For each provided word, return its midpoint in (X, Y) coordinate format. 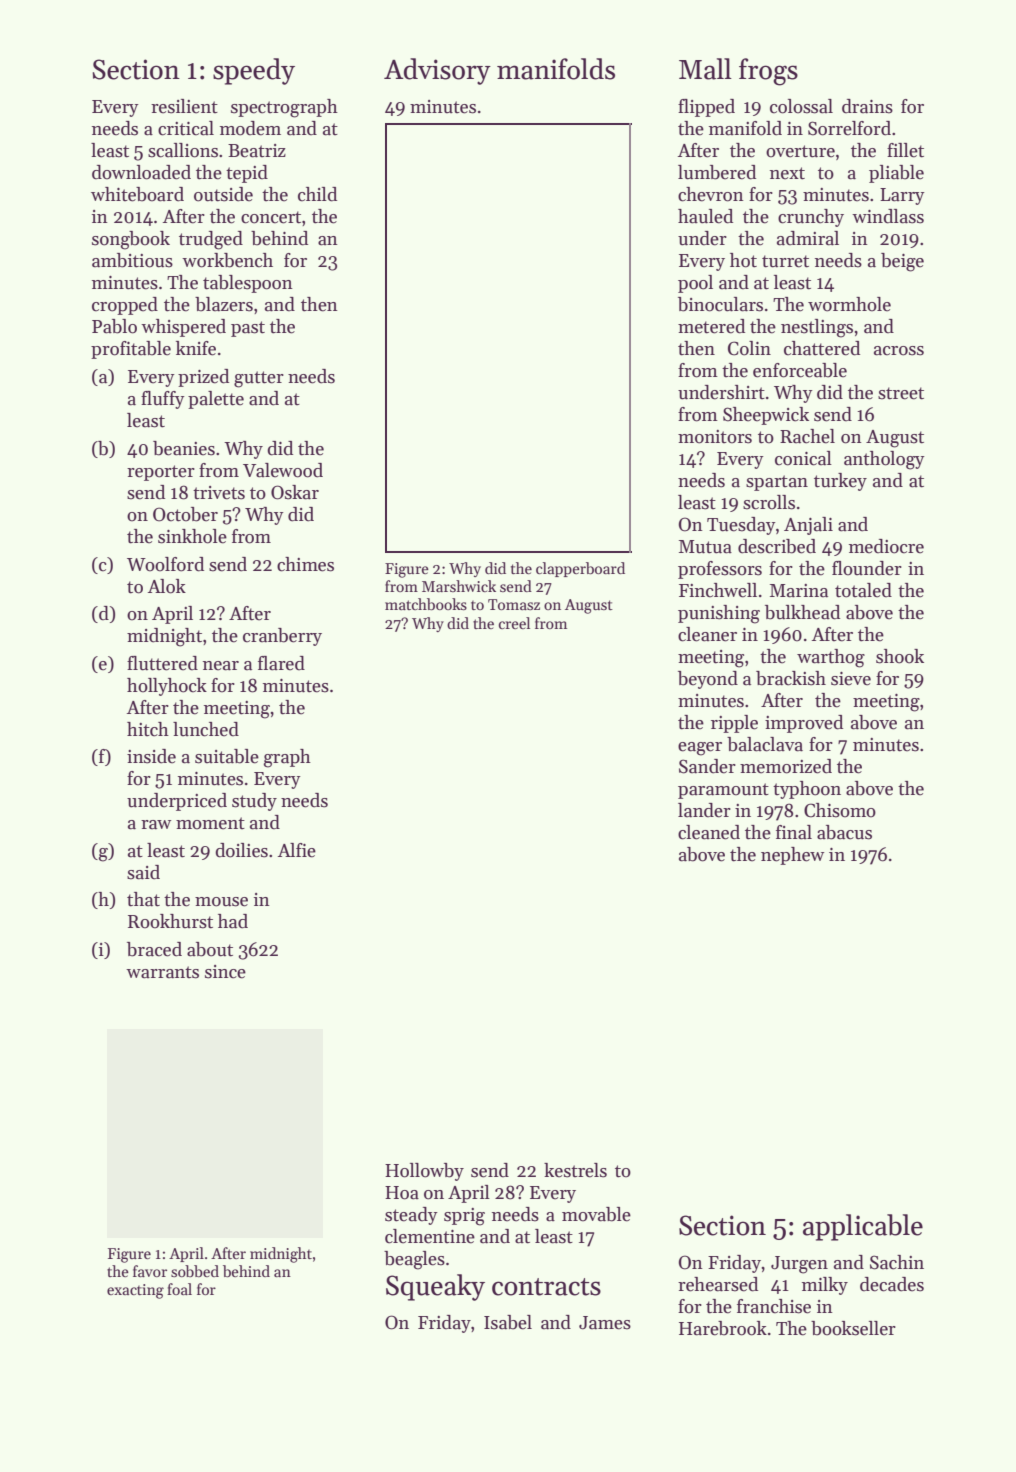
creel (514, 623)
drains (867, 106)
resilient (184, 106)
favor (150, 1271)
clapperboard (580, 569)
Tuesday (741, 526)
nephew (792, 856)
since (225, 972)
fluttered (162, 663)
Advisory (437, 71)
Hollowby (424, 1172)
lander (704, 810)
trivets (219, 493)
